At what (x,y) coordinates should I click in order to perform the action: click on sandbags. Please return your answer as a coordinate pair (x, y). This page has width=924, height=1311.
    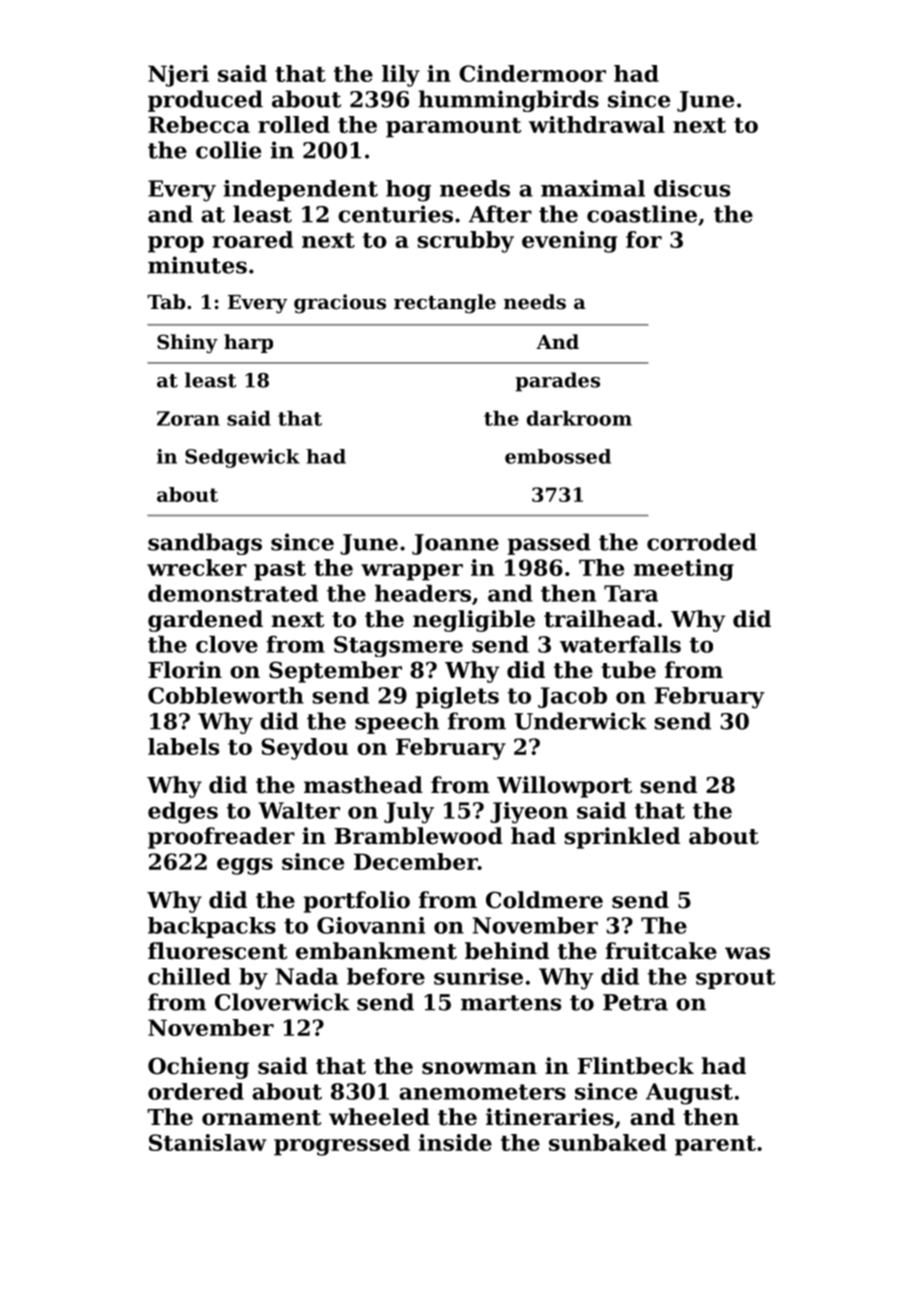
    Looking at the image, I should click on (205, 544).
